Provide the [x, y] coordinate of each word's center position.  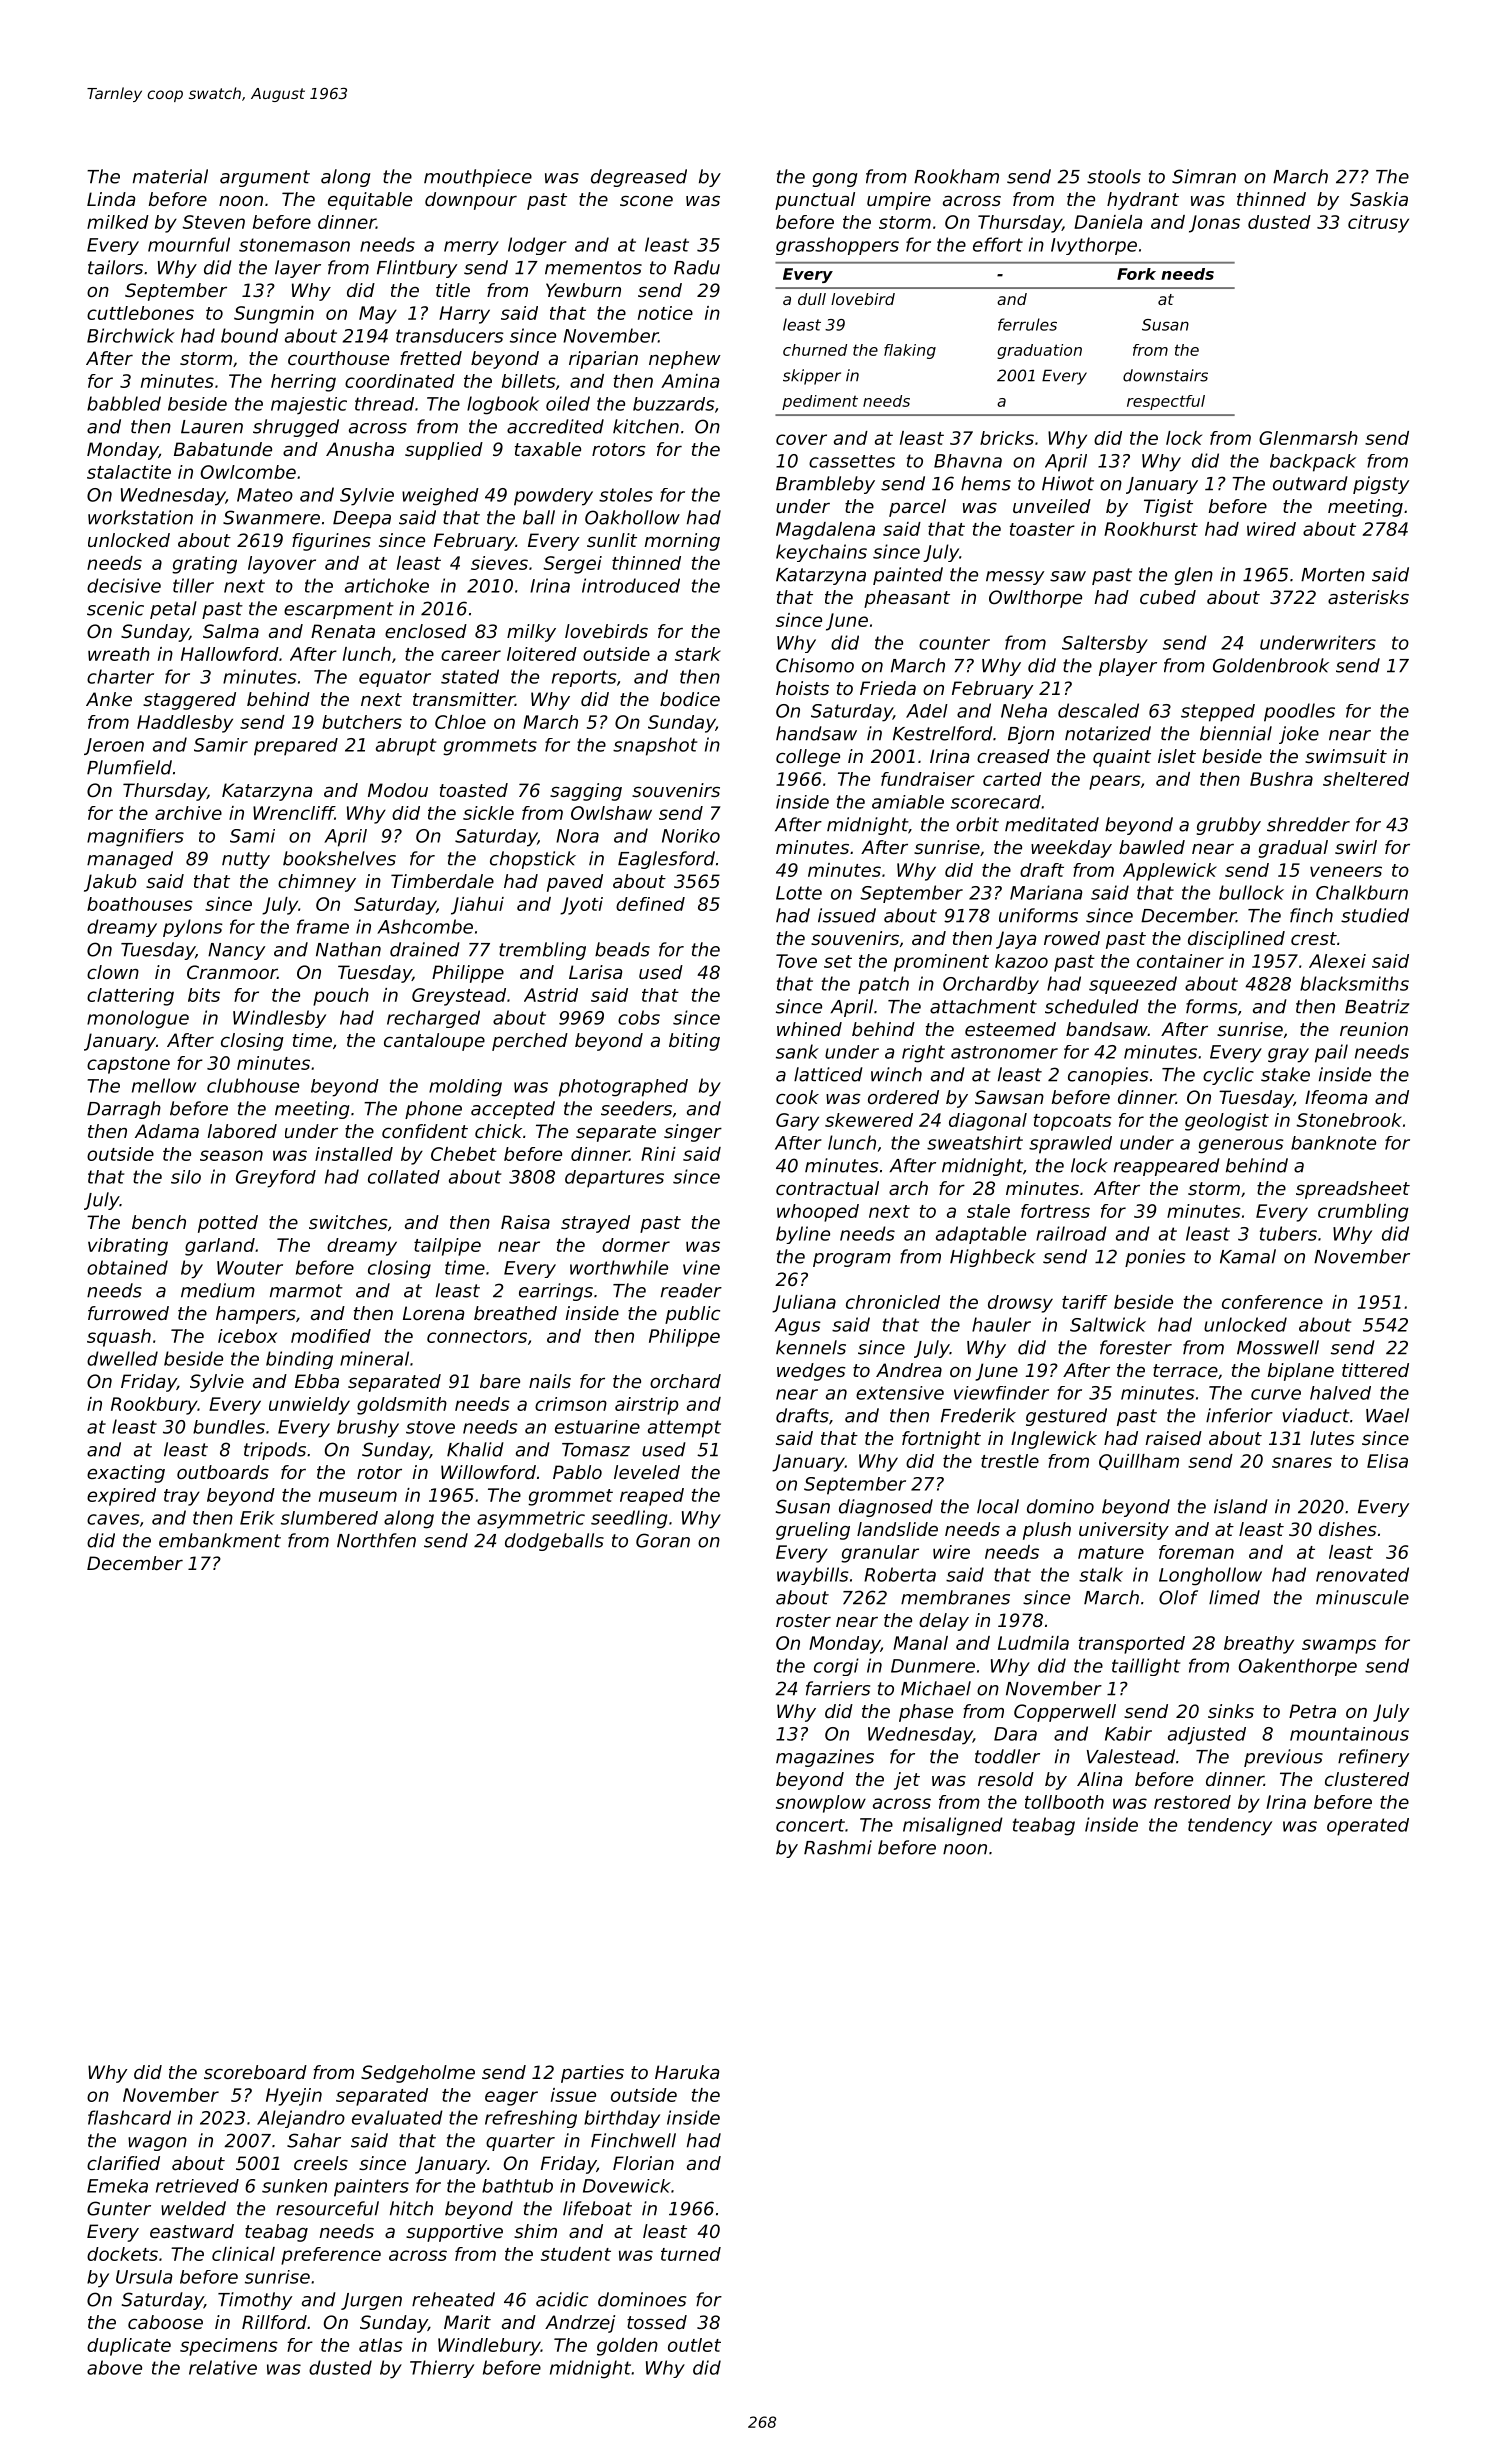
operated [1368, 1827]
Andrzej [580, 2324]
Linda [111, 199]
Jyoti [581, 906]
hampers [256, 1315]
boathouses [140, 904]
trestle [1010, 1461]
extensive [900, 1393]
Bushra [1281, 779]
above [114, 2367]
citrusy [1378, 224]
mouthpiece [478, 178]
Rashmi [838, 1847]
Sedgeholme [418, 2074]
